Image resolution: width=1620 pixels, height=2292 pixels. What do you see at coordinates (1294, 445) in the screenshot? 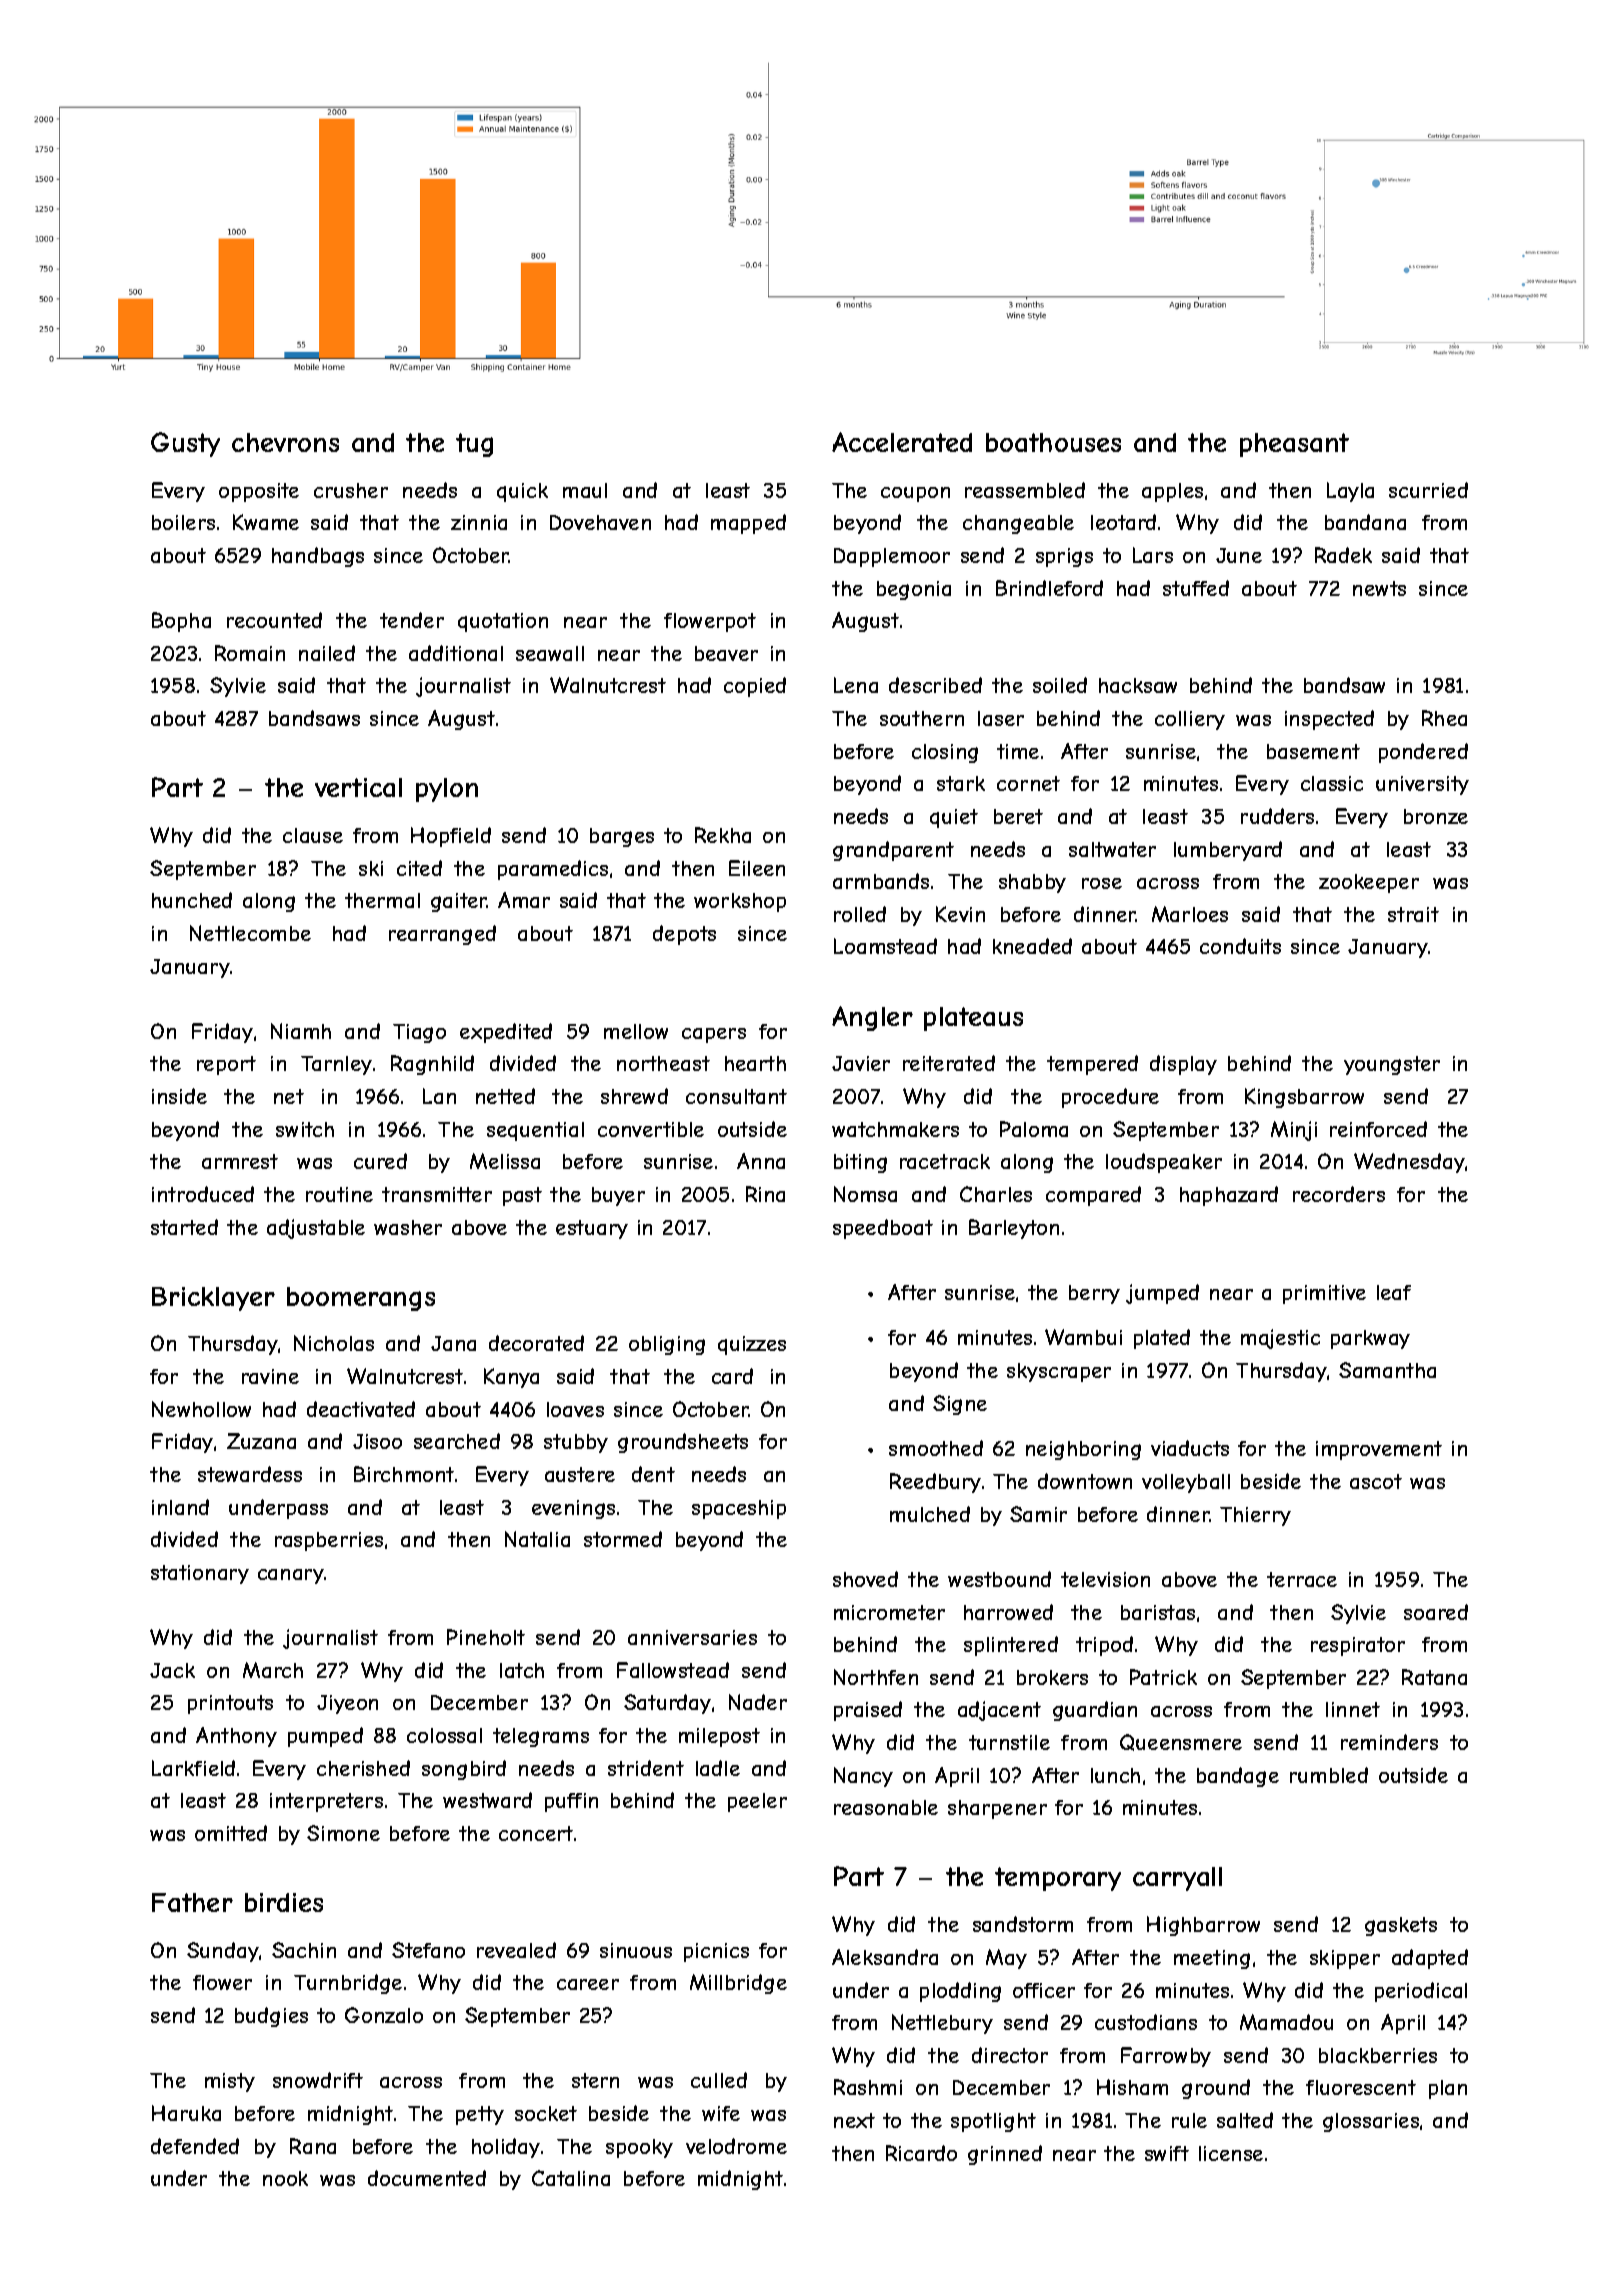
I see `pheasant` at bounding box center [1294, 445].
